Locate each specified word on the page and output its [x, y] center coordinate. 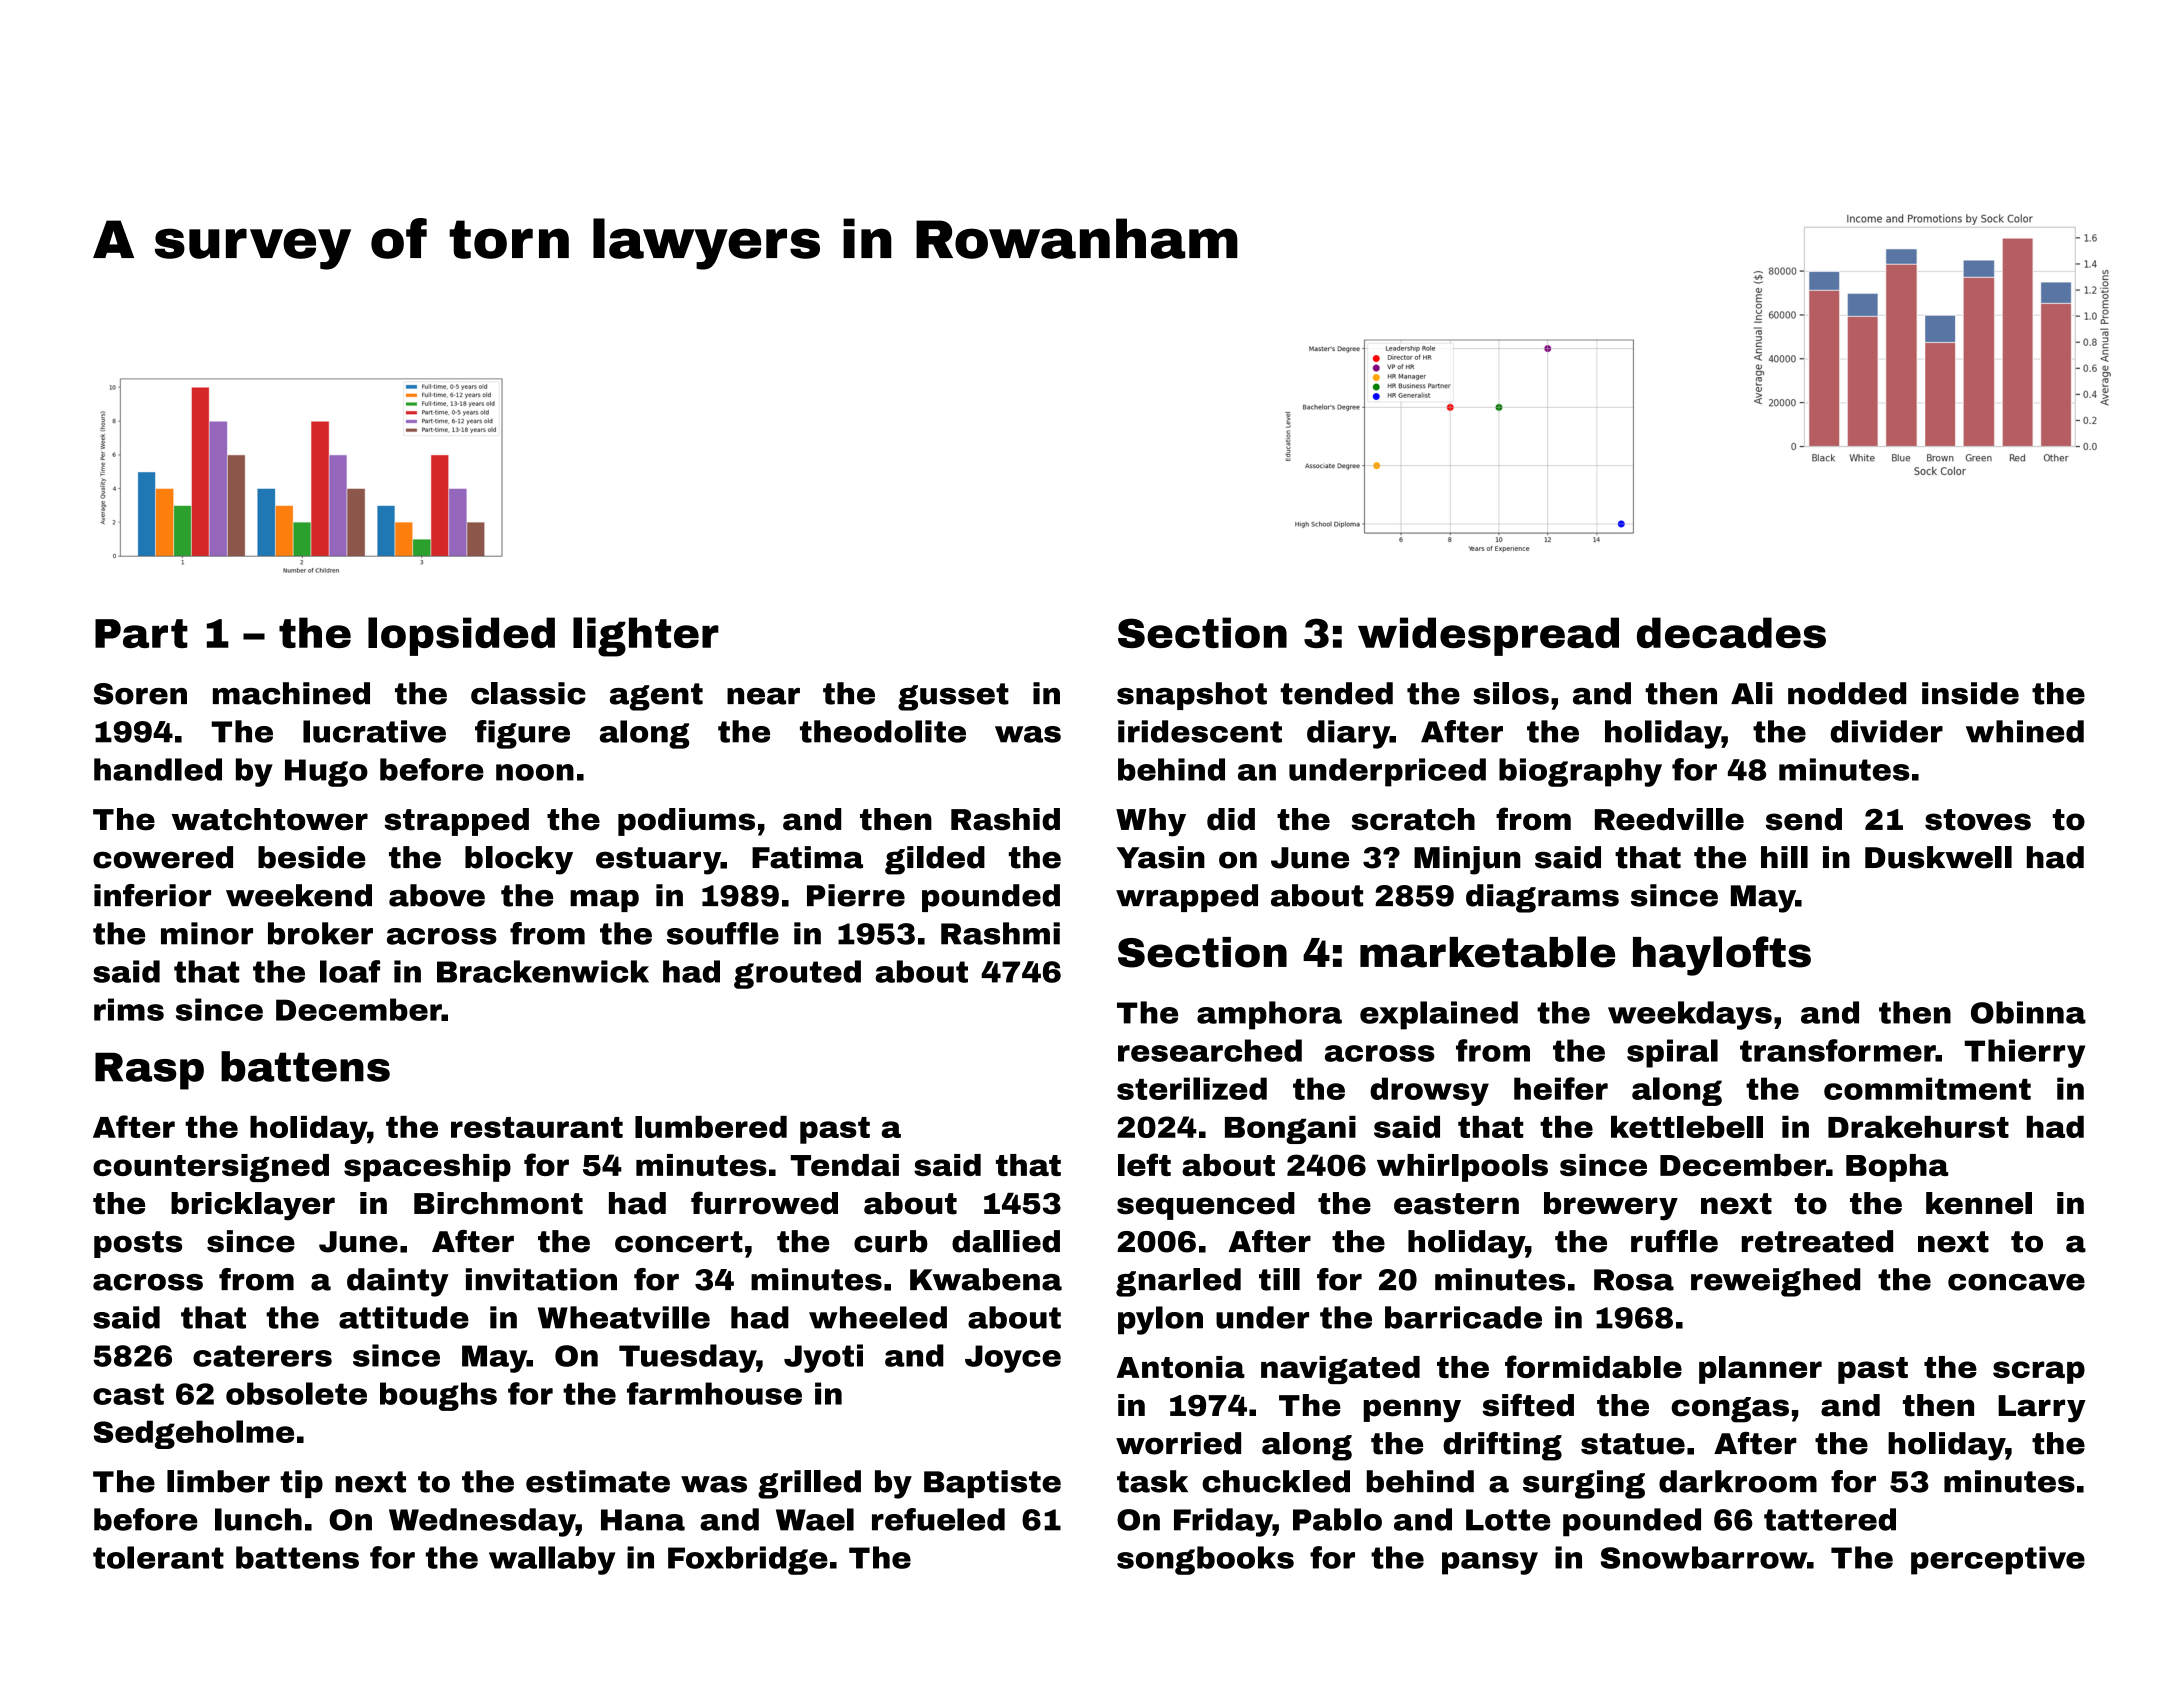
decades [1731, 632]
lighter [646, 637]
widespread [1488, 636]
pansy [1490, 1563]
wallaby [552, 1560]
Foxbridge [748, 1560]
